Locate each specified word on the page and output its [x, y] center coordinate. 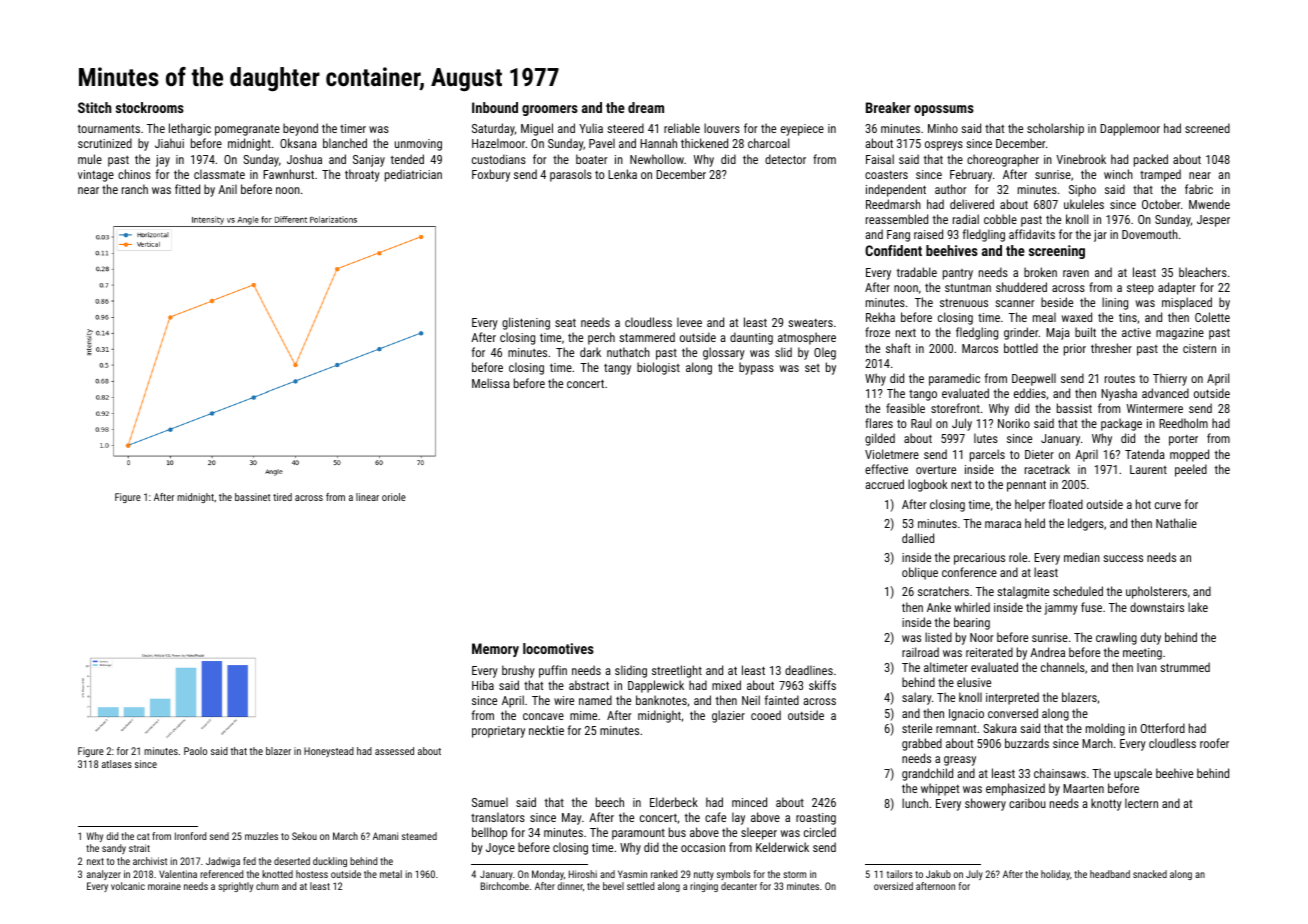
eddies [1030, 393]
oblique [920, 573]
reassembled [897, 219]
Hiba [483, 685]
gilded [880, 439]
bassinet [252, 497]
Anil [227, 189]
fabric [1199, 189]
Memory [495, 650]
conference [969, 572]
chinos [134, 174]
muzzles [261, 836]
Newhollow [657, 159]
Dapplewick [656, 686]
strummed [1185, 667]
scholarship [1055, 129]
